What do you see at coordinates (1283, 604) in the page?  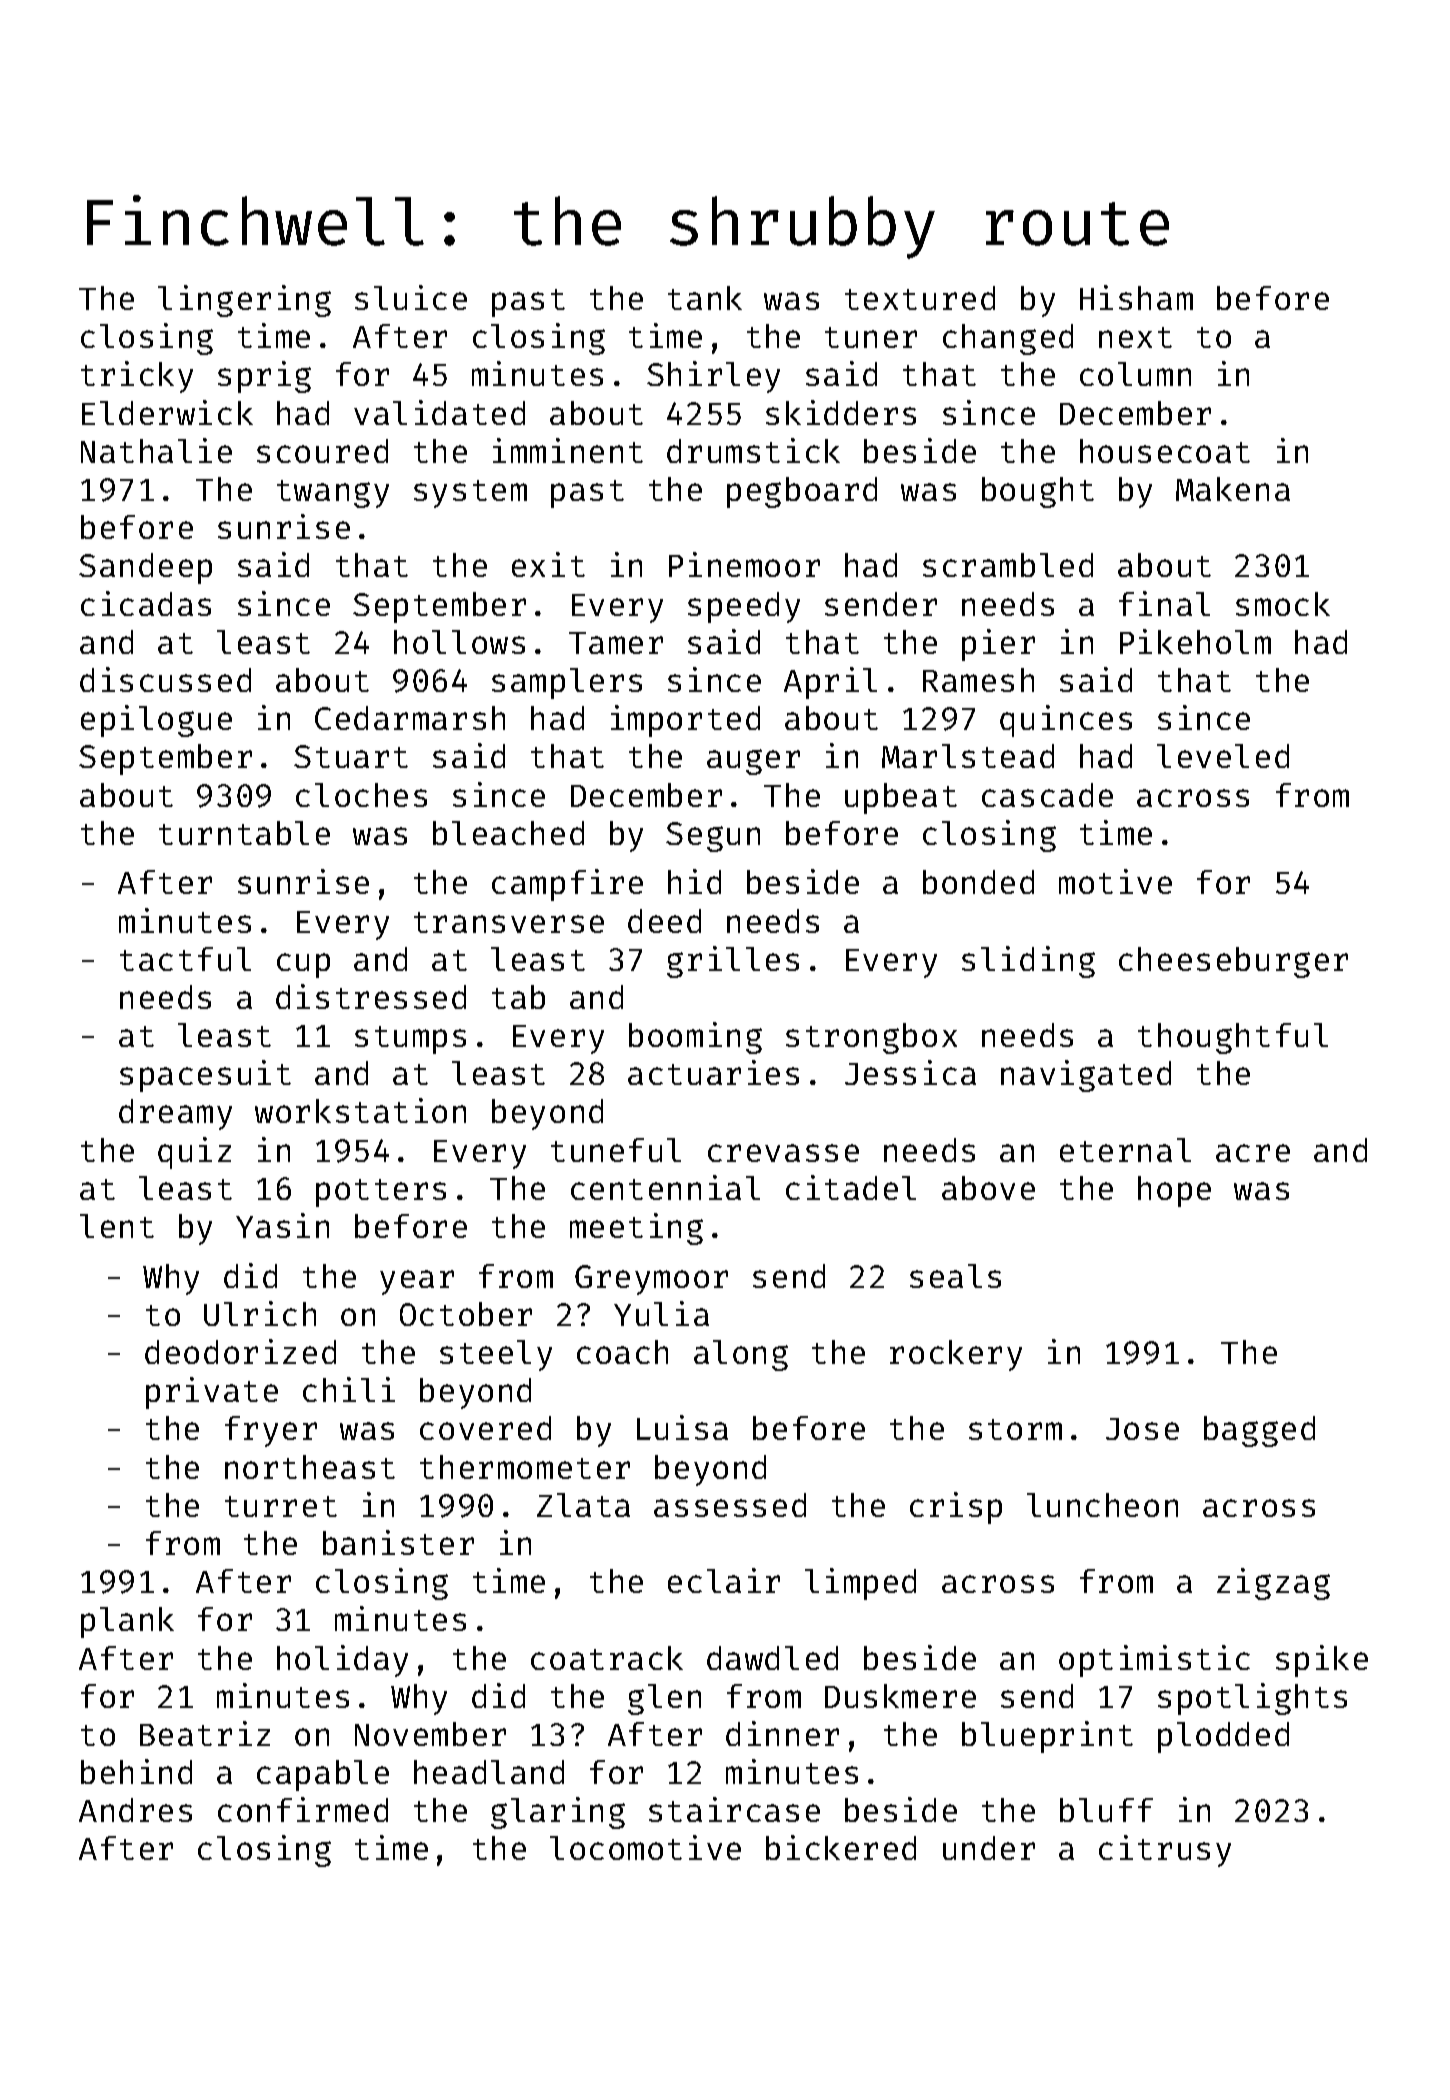 I see `smock` at bounding box center [1283, 604].
